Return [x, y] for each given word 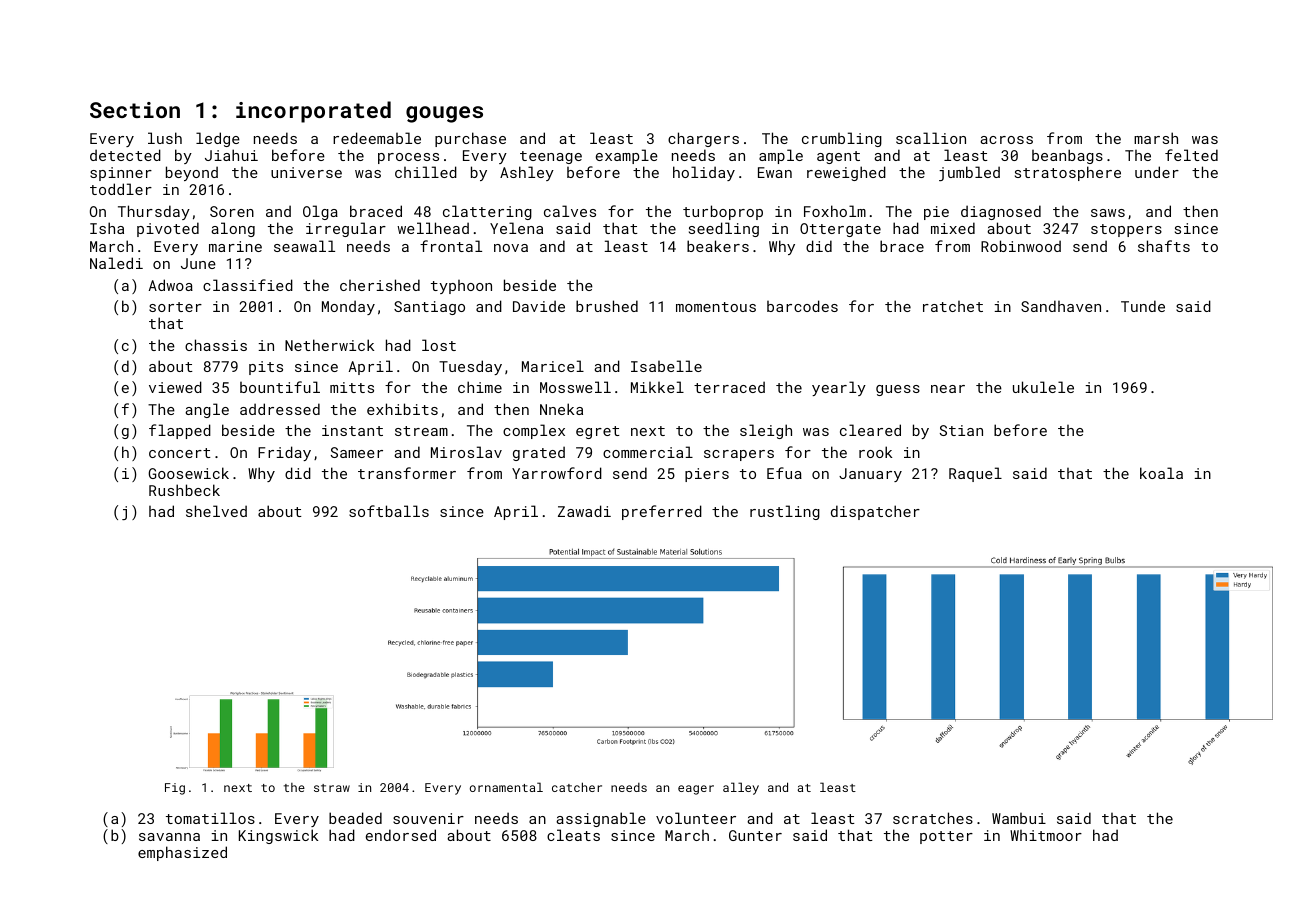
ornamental [506, 787]
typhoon [461, 287]
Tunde [1143, 306]
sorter [175, 307]
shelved [216, 511]
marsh [1156, 138]
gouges [444, 114]
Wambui [1019, 818]
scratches [933, 818]
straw [332, 788]
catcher [577, 787]
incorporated [313, 112]
